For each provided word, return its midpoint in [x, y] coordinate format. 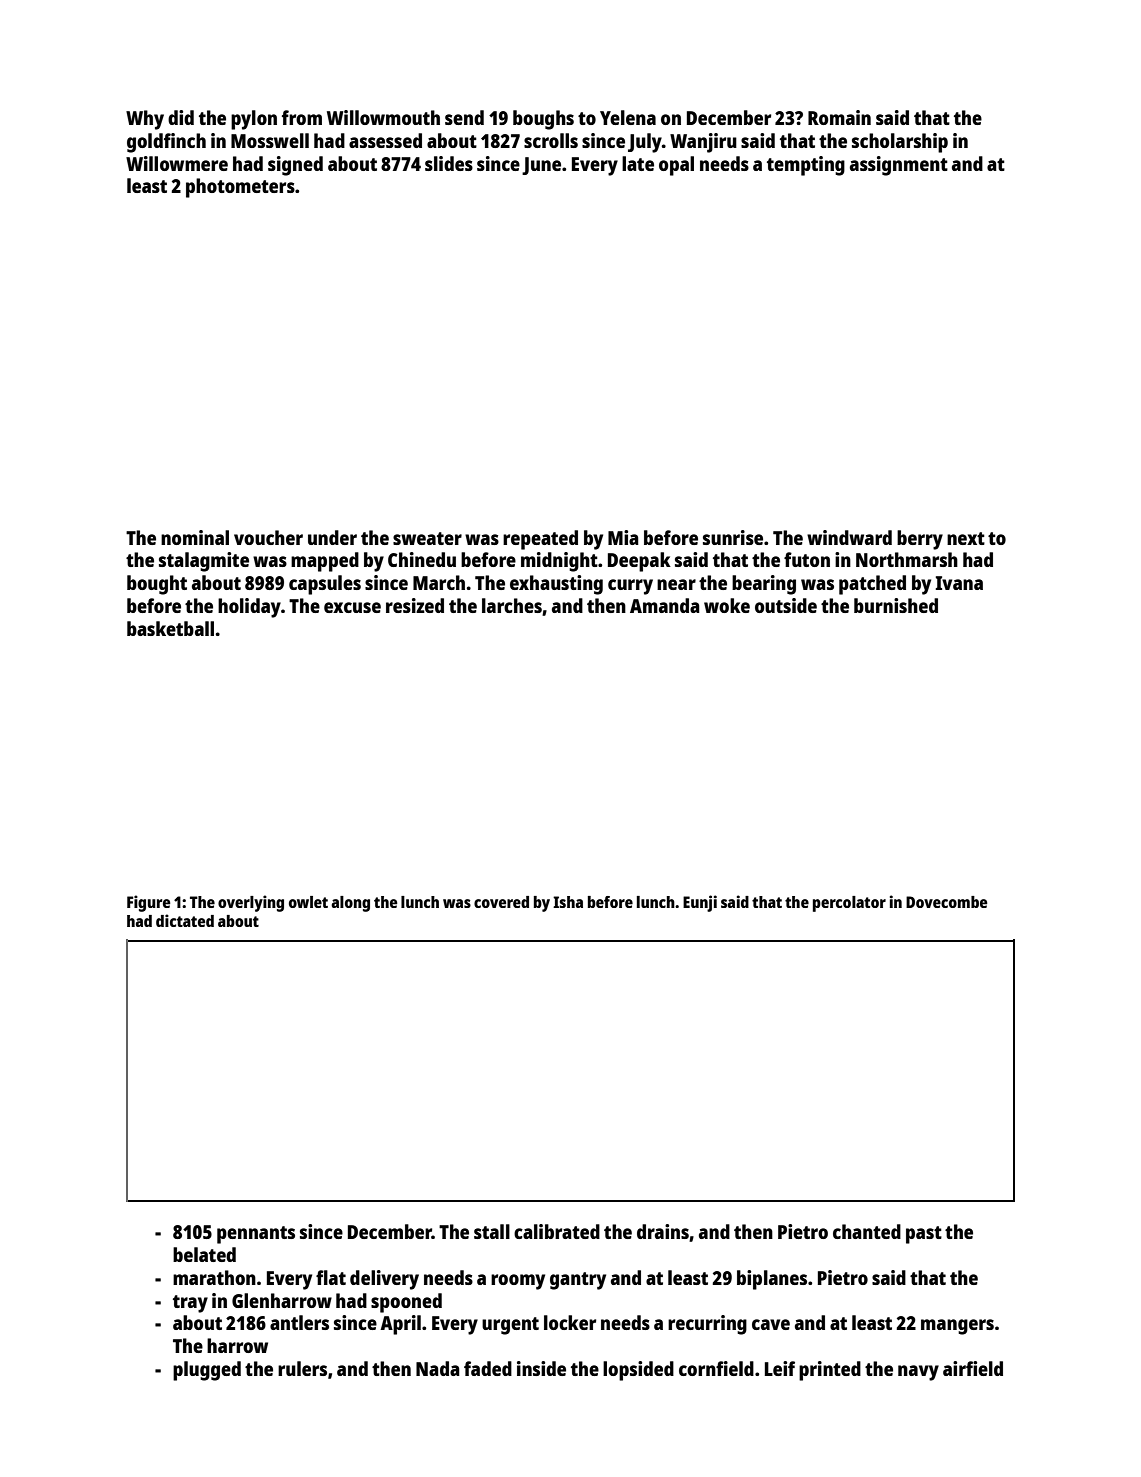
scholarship [900, 143]
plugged [207, 1371]
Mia [623, 537]
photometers [240, 188]
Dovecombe [946, 902]
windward [849, 537]
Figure [148, 903]
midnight [559, 562]
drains [663, 1231]
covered [501, 902]
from [302, 117]
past [924, 1235]
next [966, 538]
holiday [249, 608]
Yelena [628, 117]
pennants [256, 1235]
